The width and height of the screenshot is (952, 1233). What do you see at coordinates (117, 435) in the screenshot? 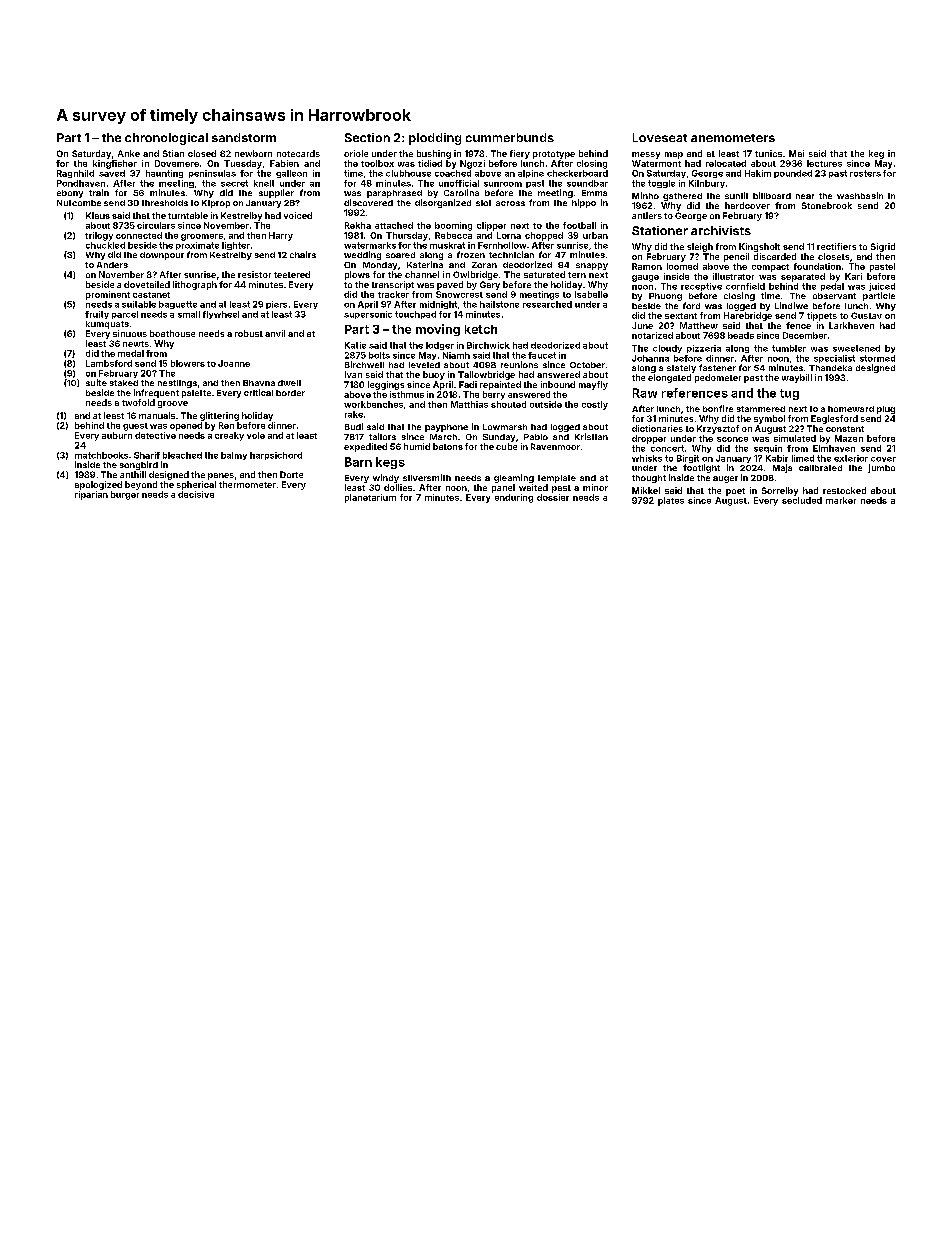
I see `auburn` at bounding box center [117, 435].
